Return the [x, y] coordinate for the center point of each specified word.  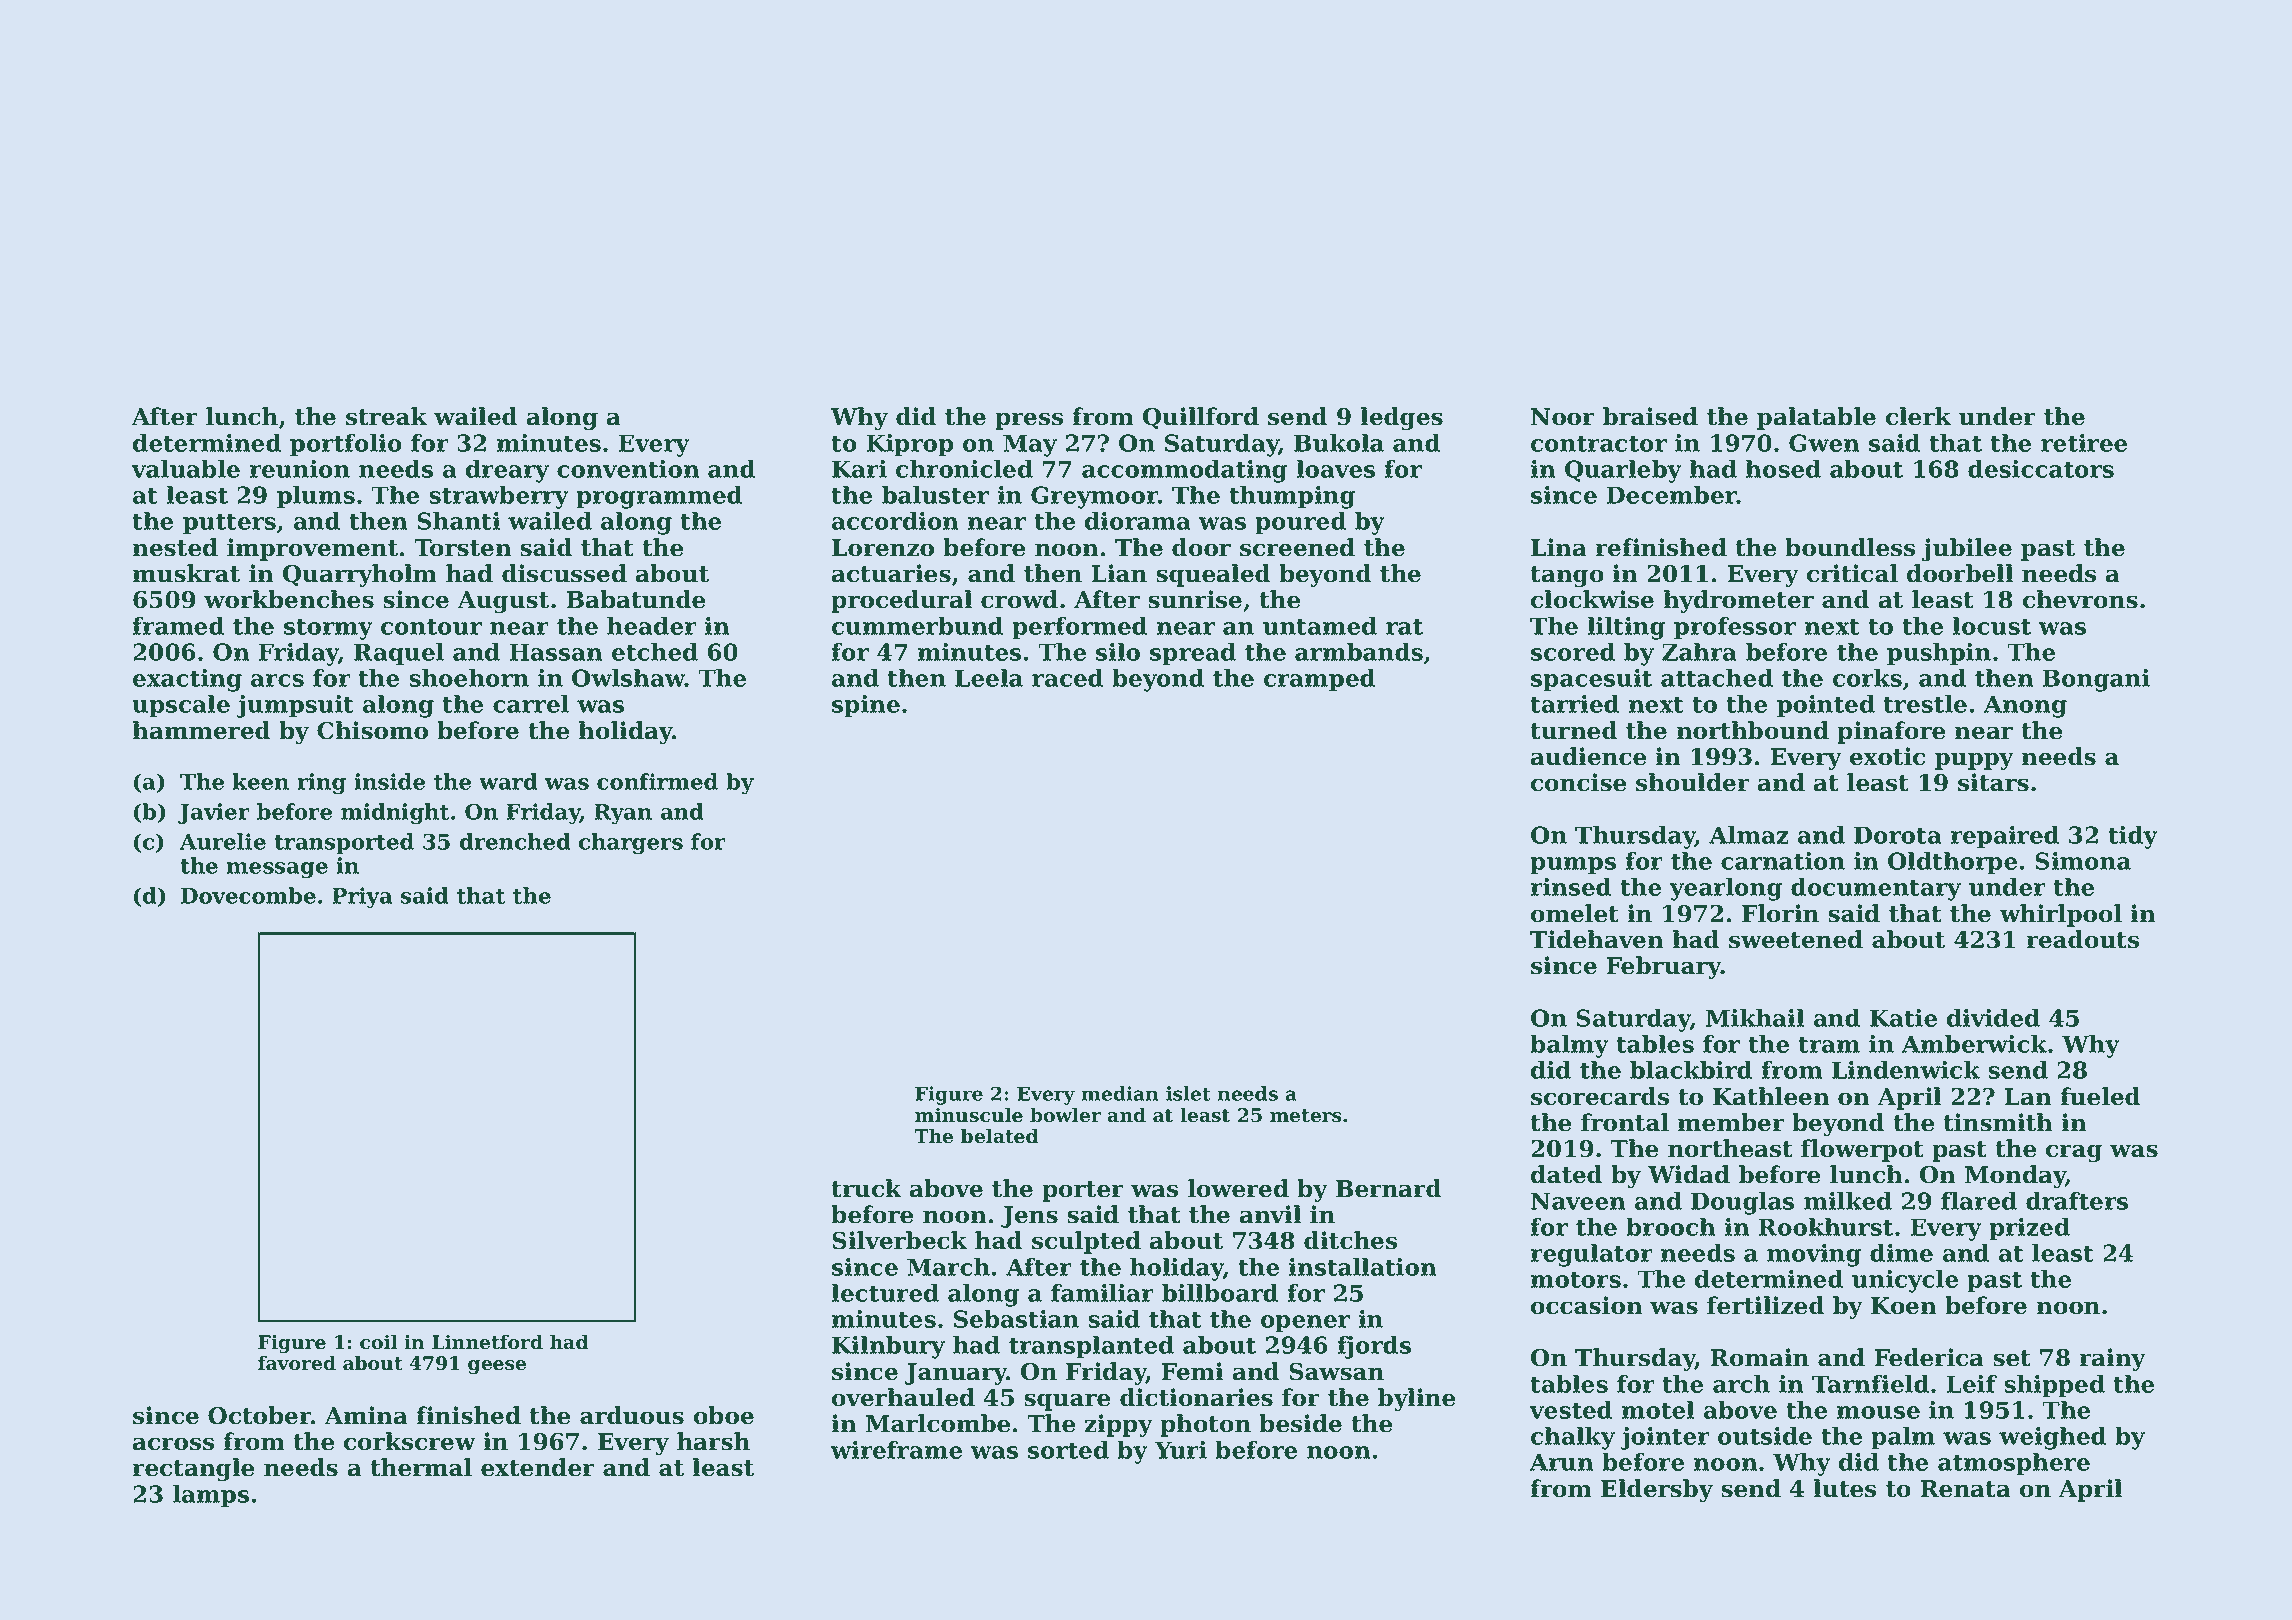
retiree [2084, 443]
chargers [631, 844]
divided [1993, 1018]
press [1029, 421]
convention [628, 469]
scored [1573, 652]
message [277, 870]
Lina [1559, 547]
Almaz [1749, 835]
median [1119, 1093]
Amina [366, 1415]
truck [866, 1188]
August [503, 602]
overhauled [903, 1397]
